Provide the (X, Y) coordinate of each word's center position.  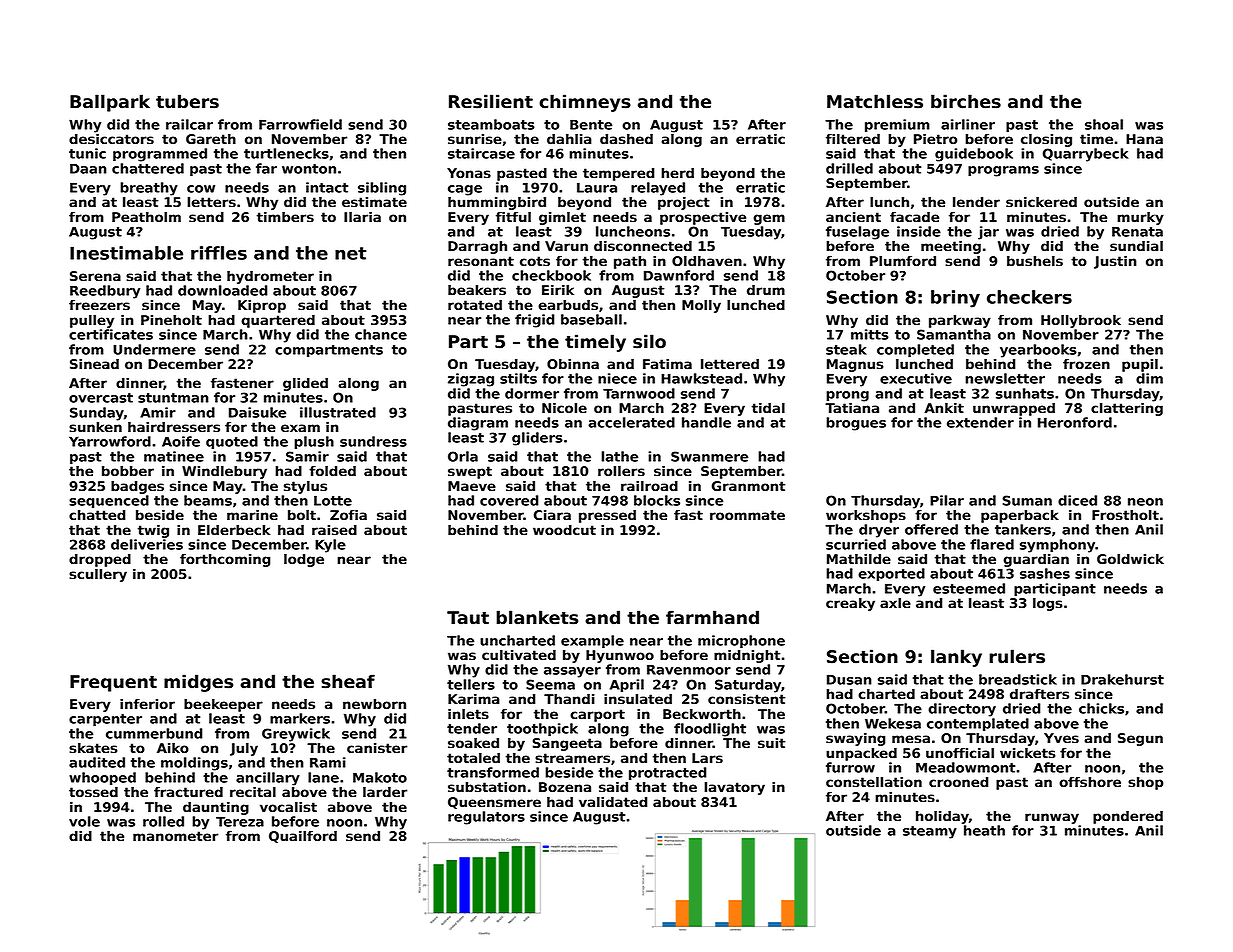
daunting (216, 808)
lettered (730, 364)
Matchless (875, 101)
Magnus (855, 365)
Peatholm (146, 217)
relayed (658, 189)
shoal (1104, 124)
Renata (1137, 231)
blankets (537, 617)
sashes (1045, 573)
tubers (187, 101)
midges (198, 683)
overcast (101, 398)
